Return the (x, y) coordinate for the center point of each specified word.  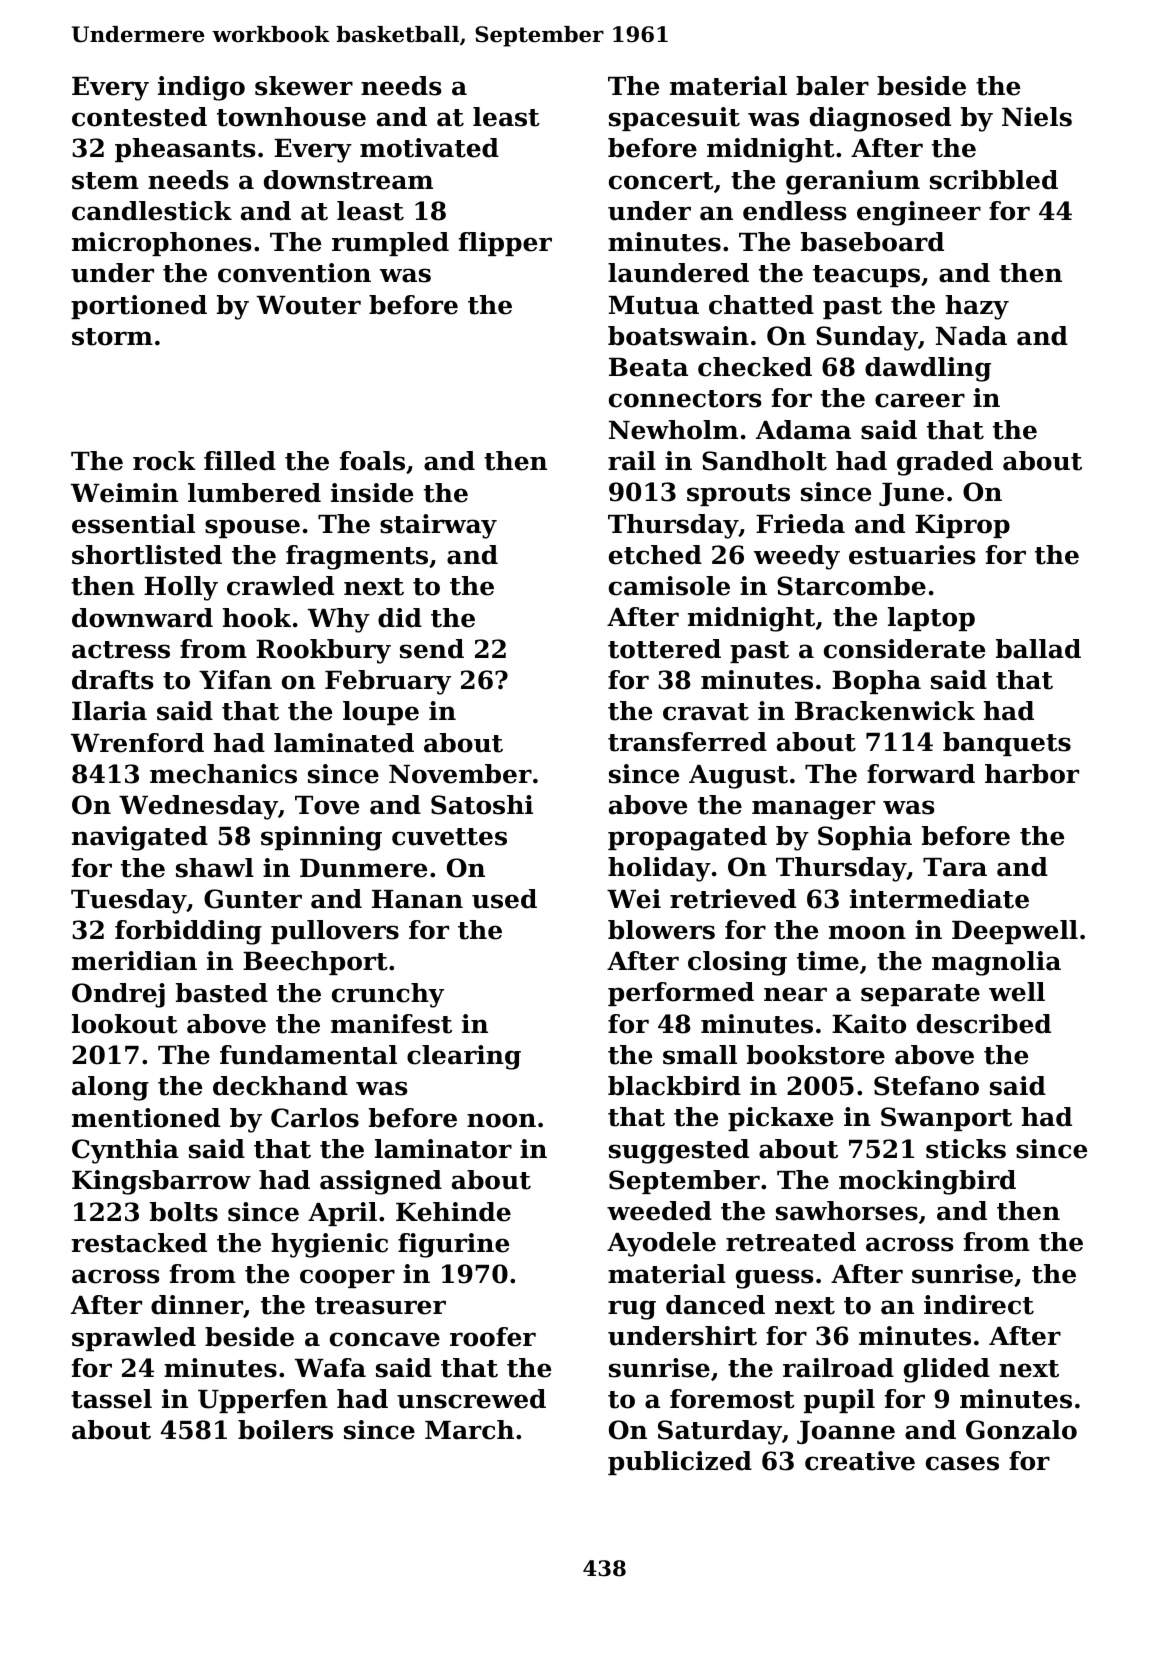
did (400, 618)
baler (832, 86)
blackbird (674, 1086)
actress (121, 650)
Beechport (315, 963)
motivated (429, 148)
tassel (111, 1399)
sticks (966, 1149)
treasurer (380, 1306)
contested (139, 117)
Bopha (876, 682)
